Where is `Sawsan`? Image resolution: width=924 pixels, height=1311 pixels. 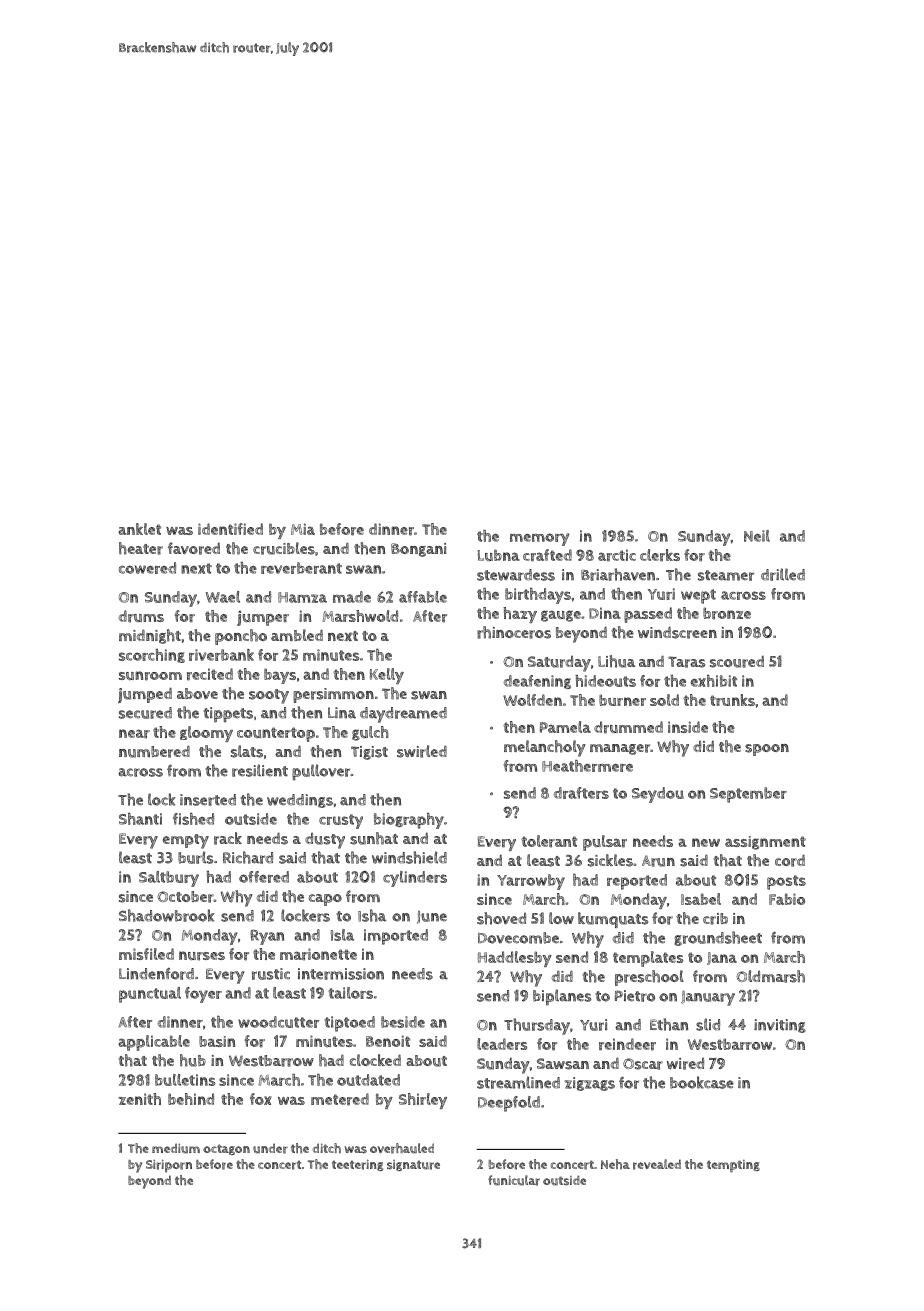 Sawsan is located at coordinates (563, 1064).
